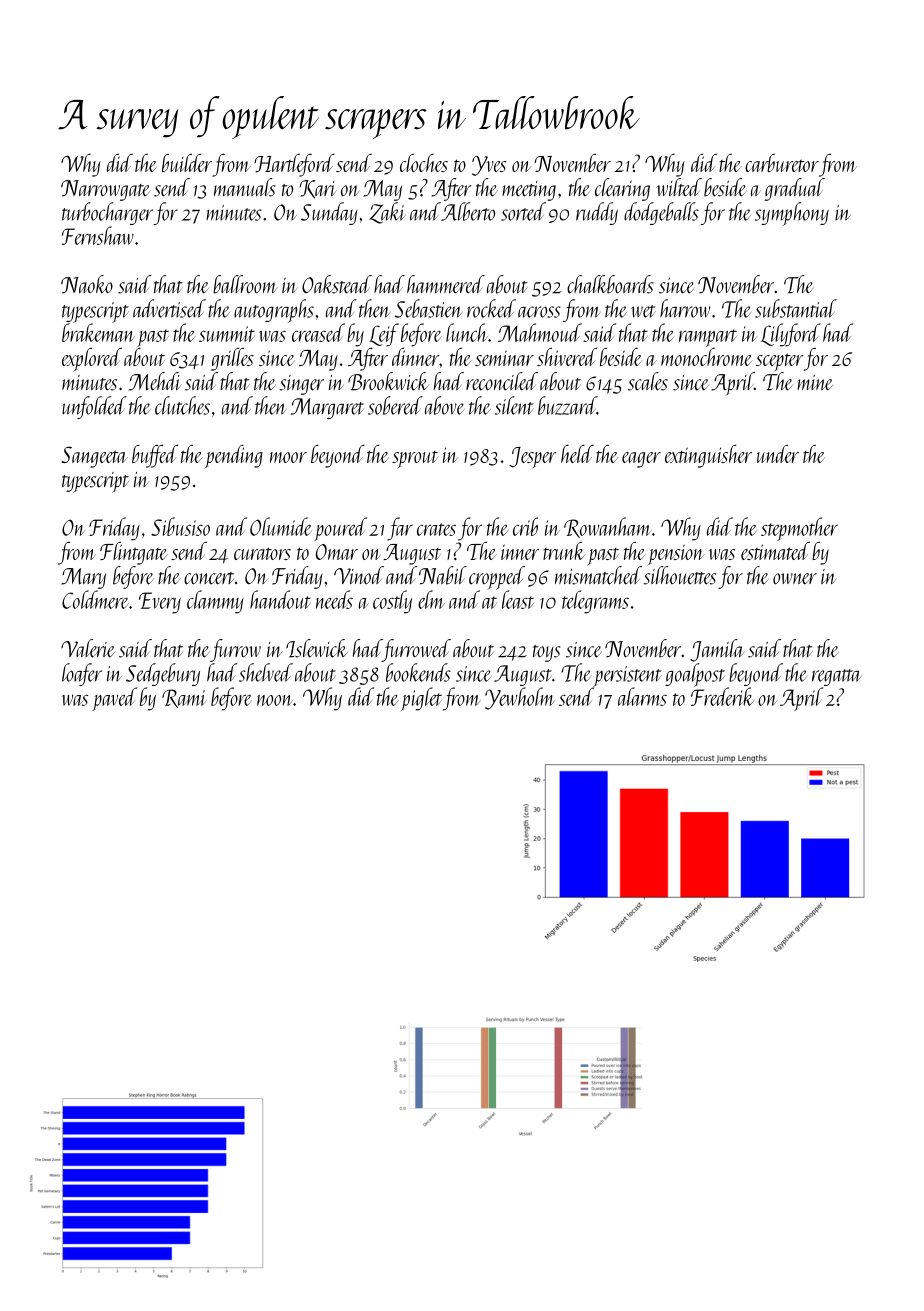  What do you see at coordinates (400, 529) in the image?
I see `far` at bounding box center [400, 529].
